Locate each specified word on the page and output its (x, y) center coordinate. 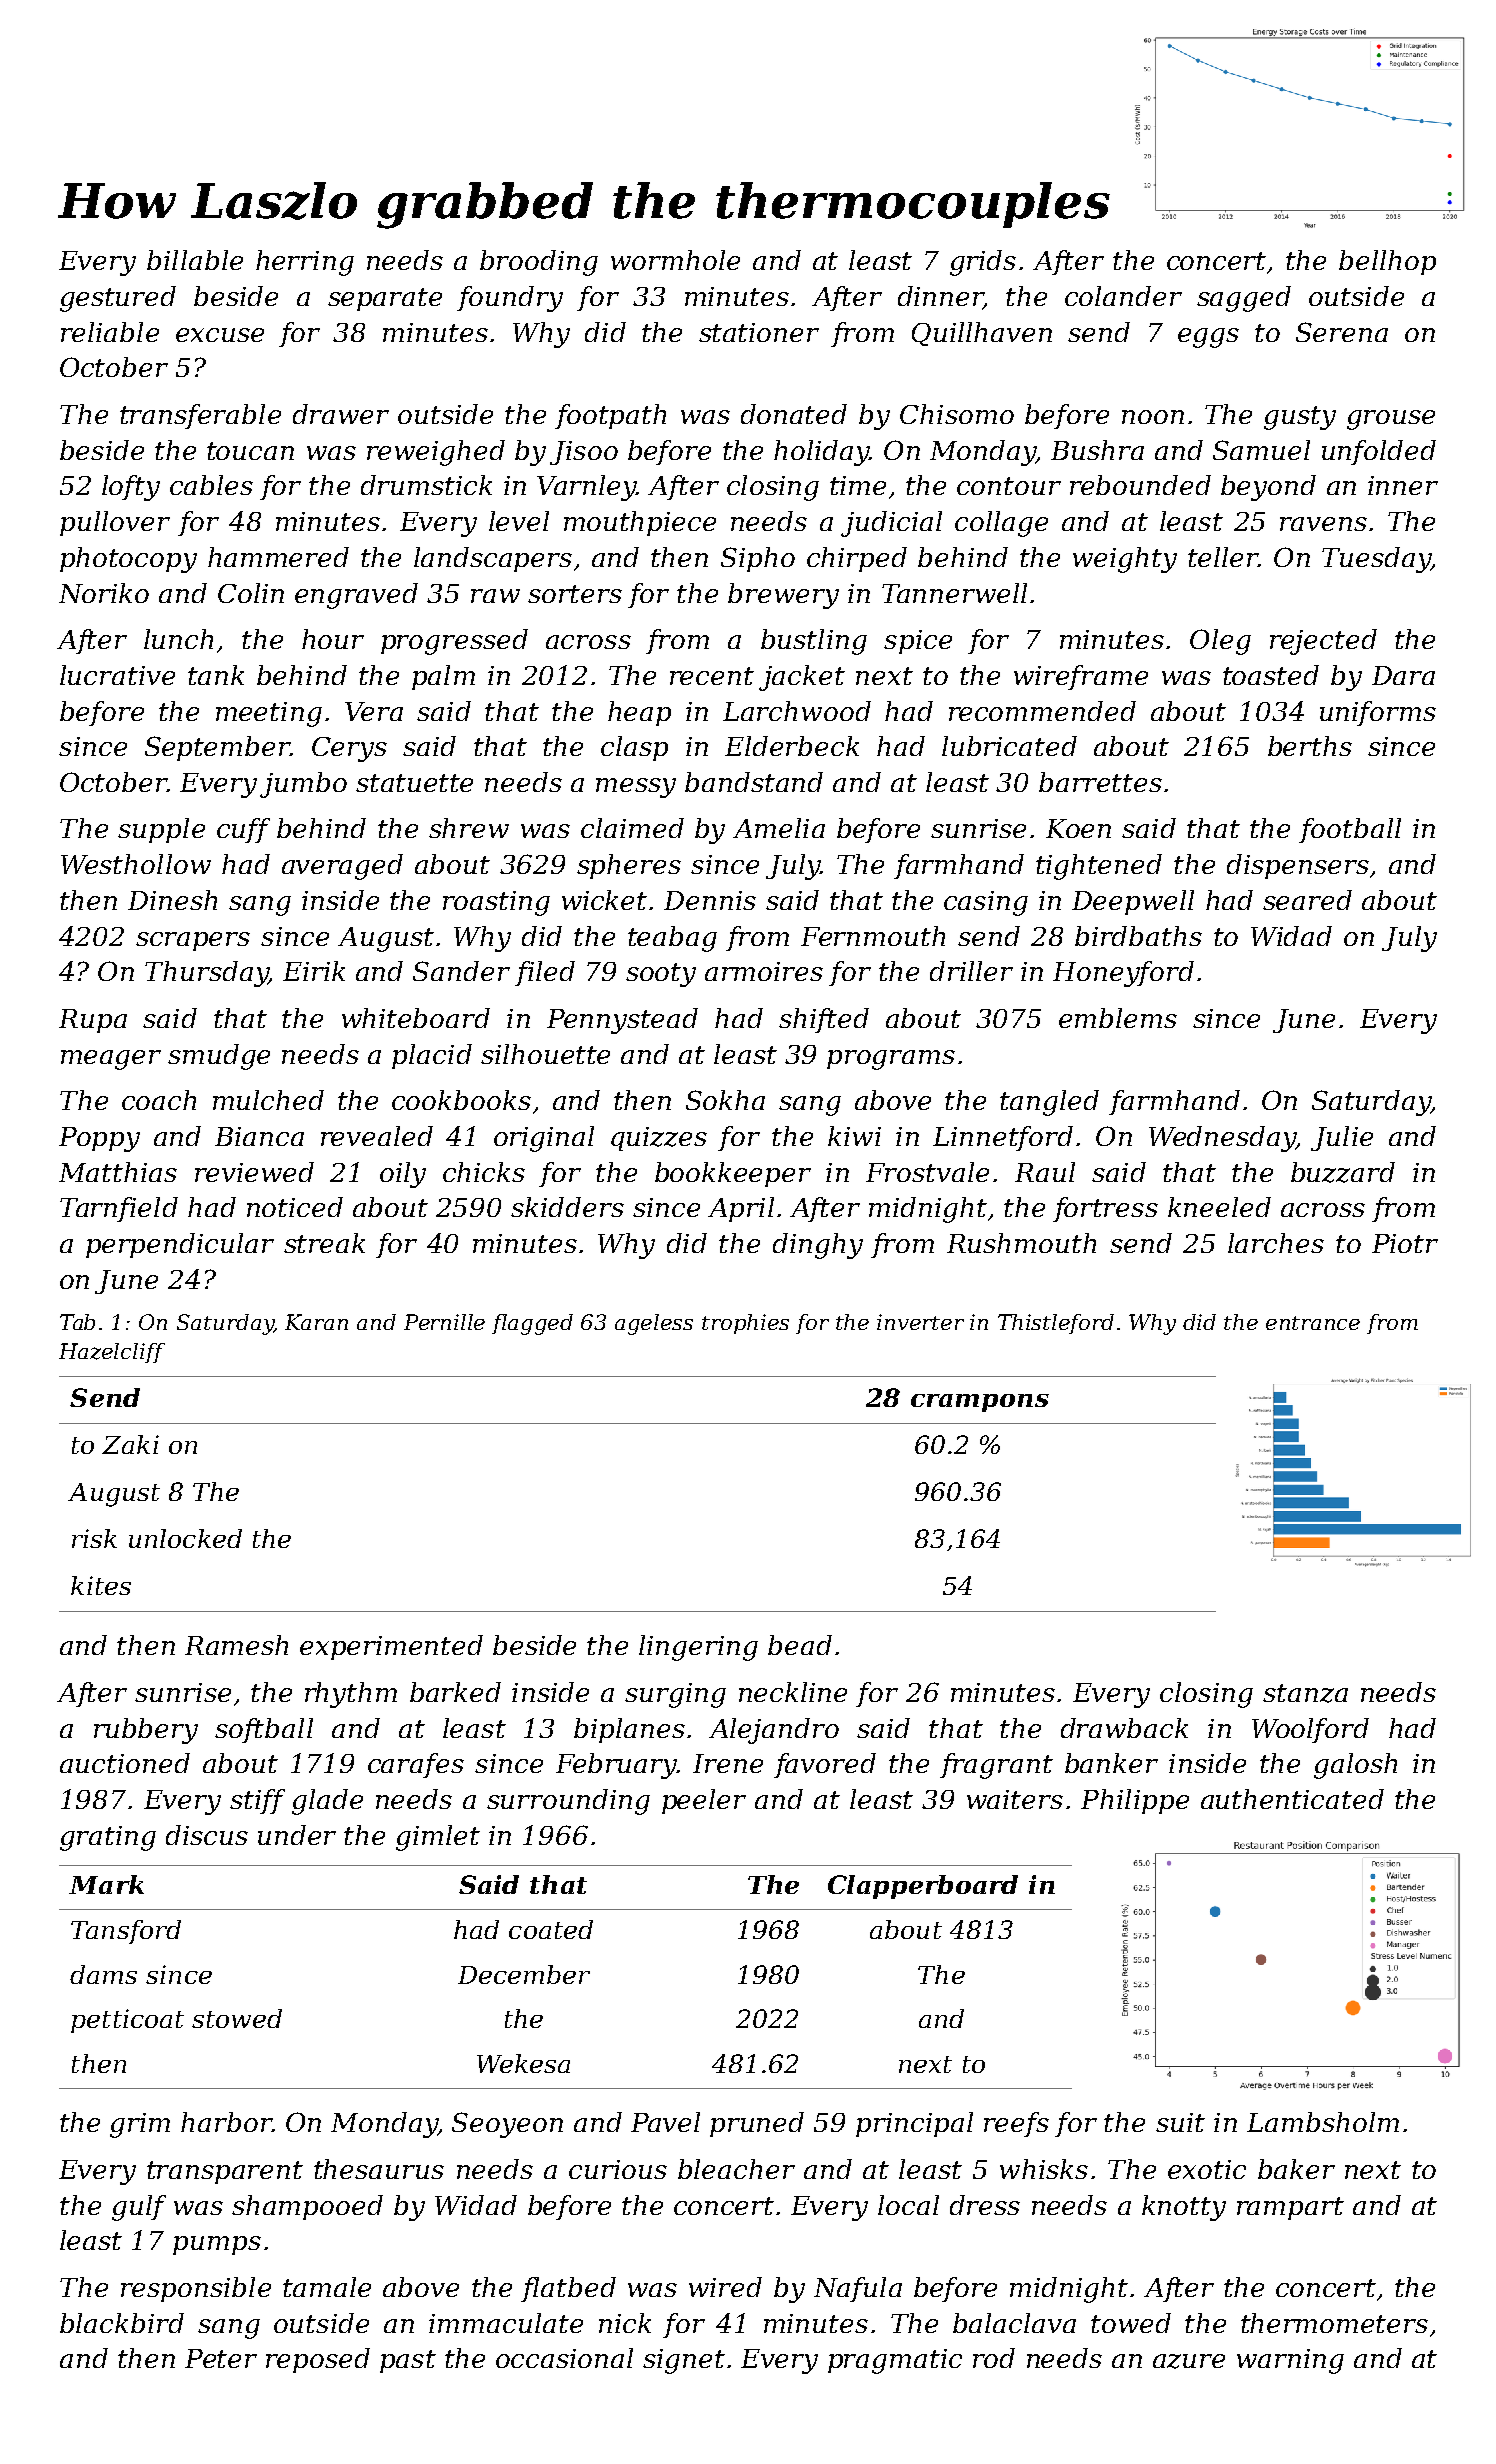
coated (551, 1929)
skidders (567, 1207)
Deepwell (1133, 902)
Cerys (349, 749)
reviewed (254, 1172)
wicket (604, 900)
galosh (1355, 1766)
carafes (416, 1765)
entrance (1313, 1323)
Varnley (587, 488)
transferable (200, 416)
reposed (318, 2360)
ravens (1323, 524)
